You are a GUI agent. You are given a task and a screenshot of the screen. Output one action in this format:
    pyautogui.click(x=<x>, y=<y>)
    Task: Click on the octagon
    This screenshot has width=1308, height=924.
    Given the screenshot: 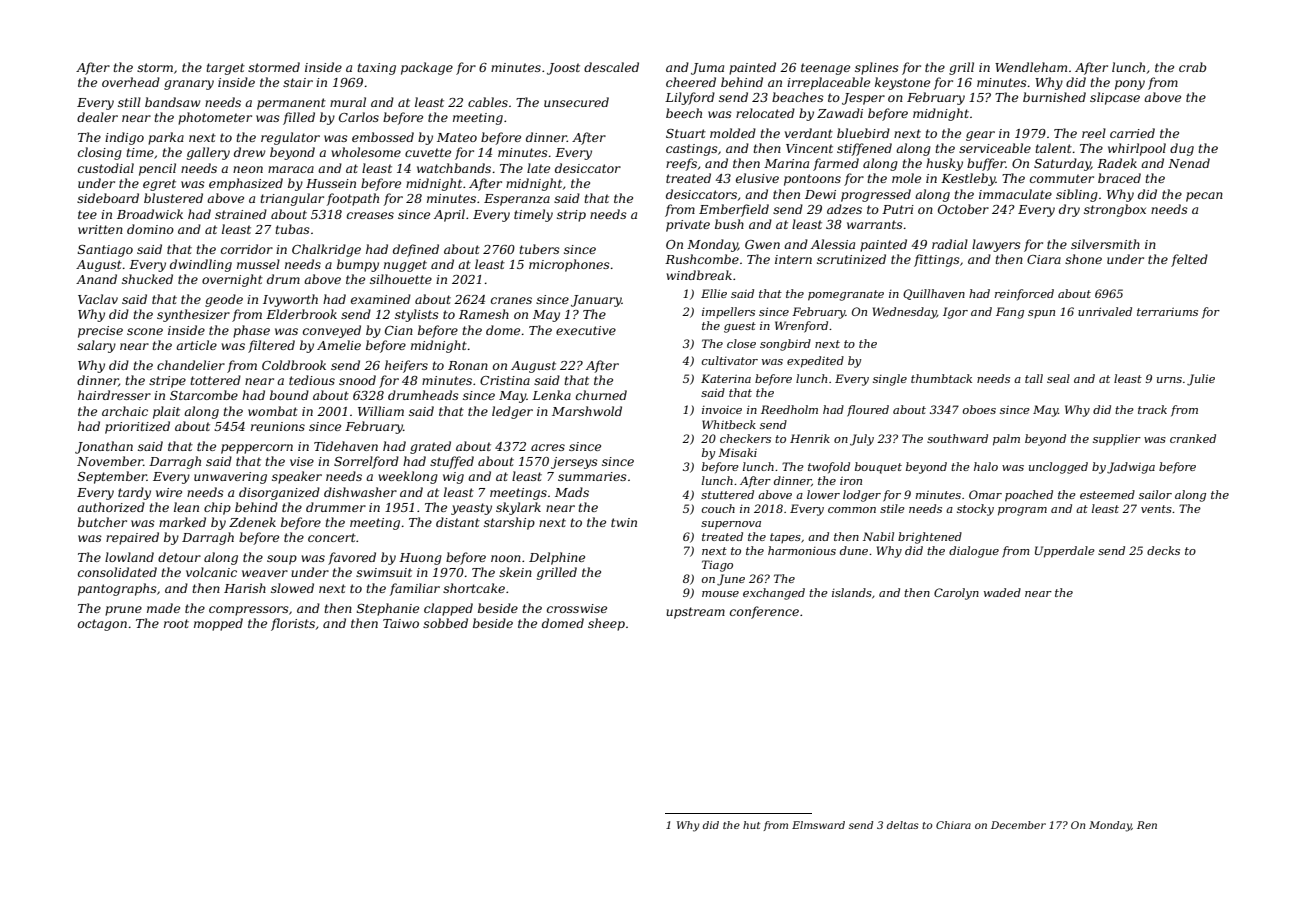 What is the action you would take?
    pyautogui.click(x=102, y=625)
